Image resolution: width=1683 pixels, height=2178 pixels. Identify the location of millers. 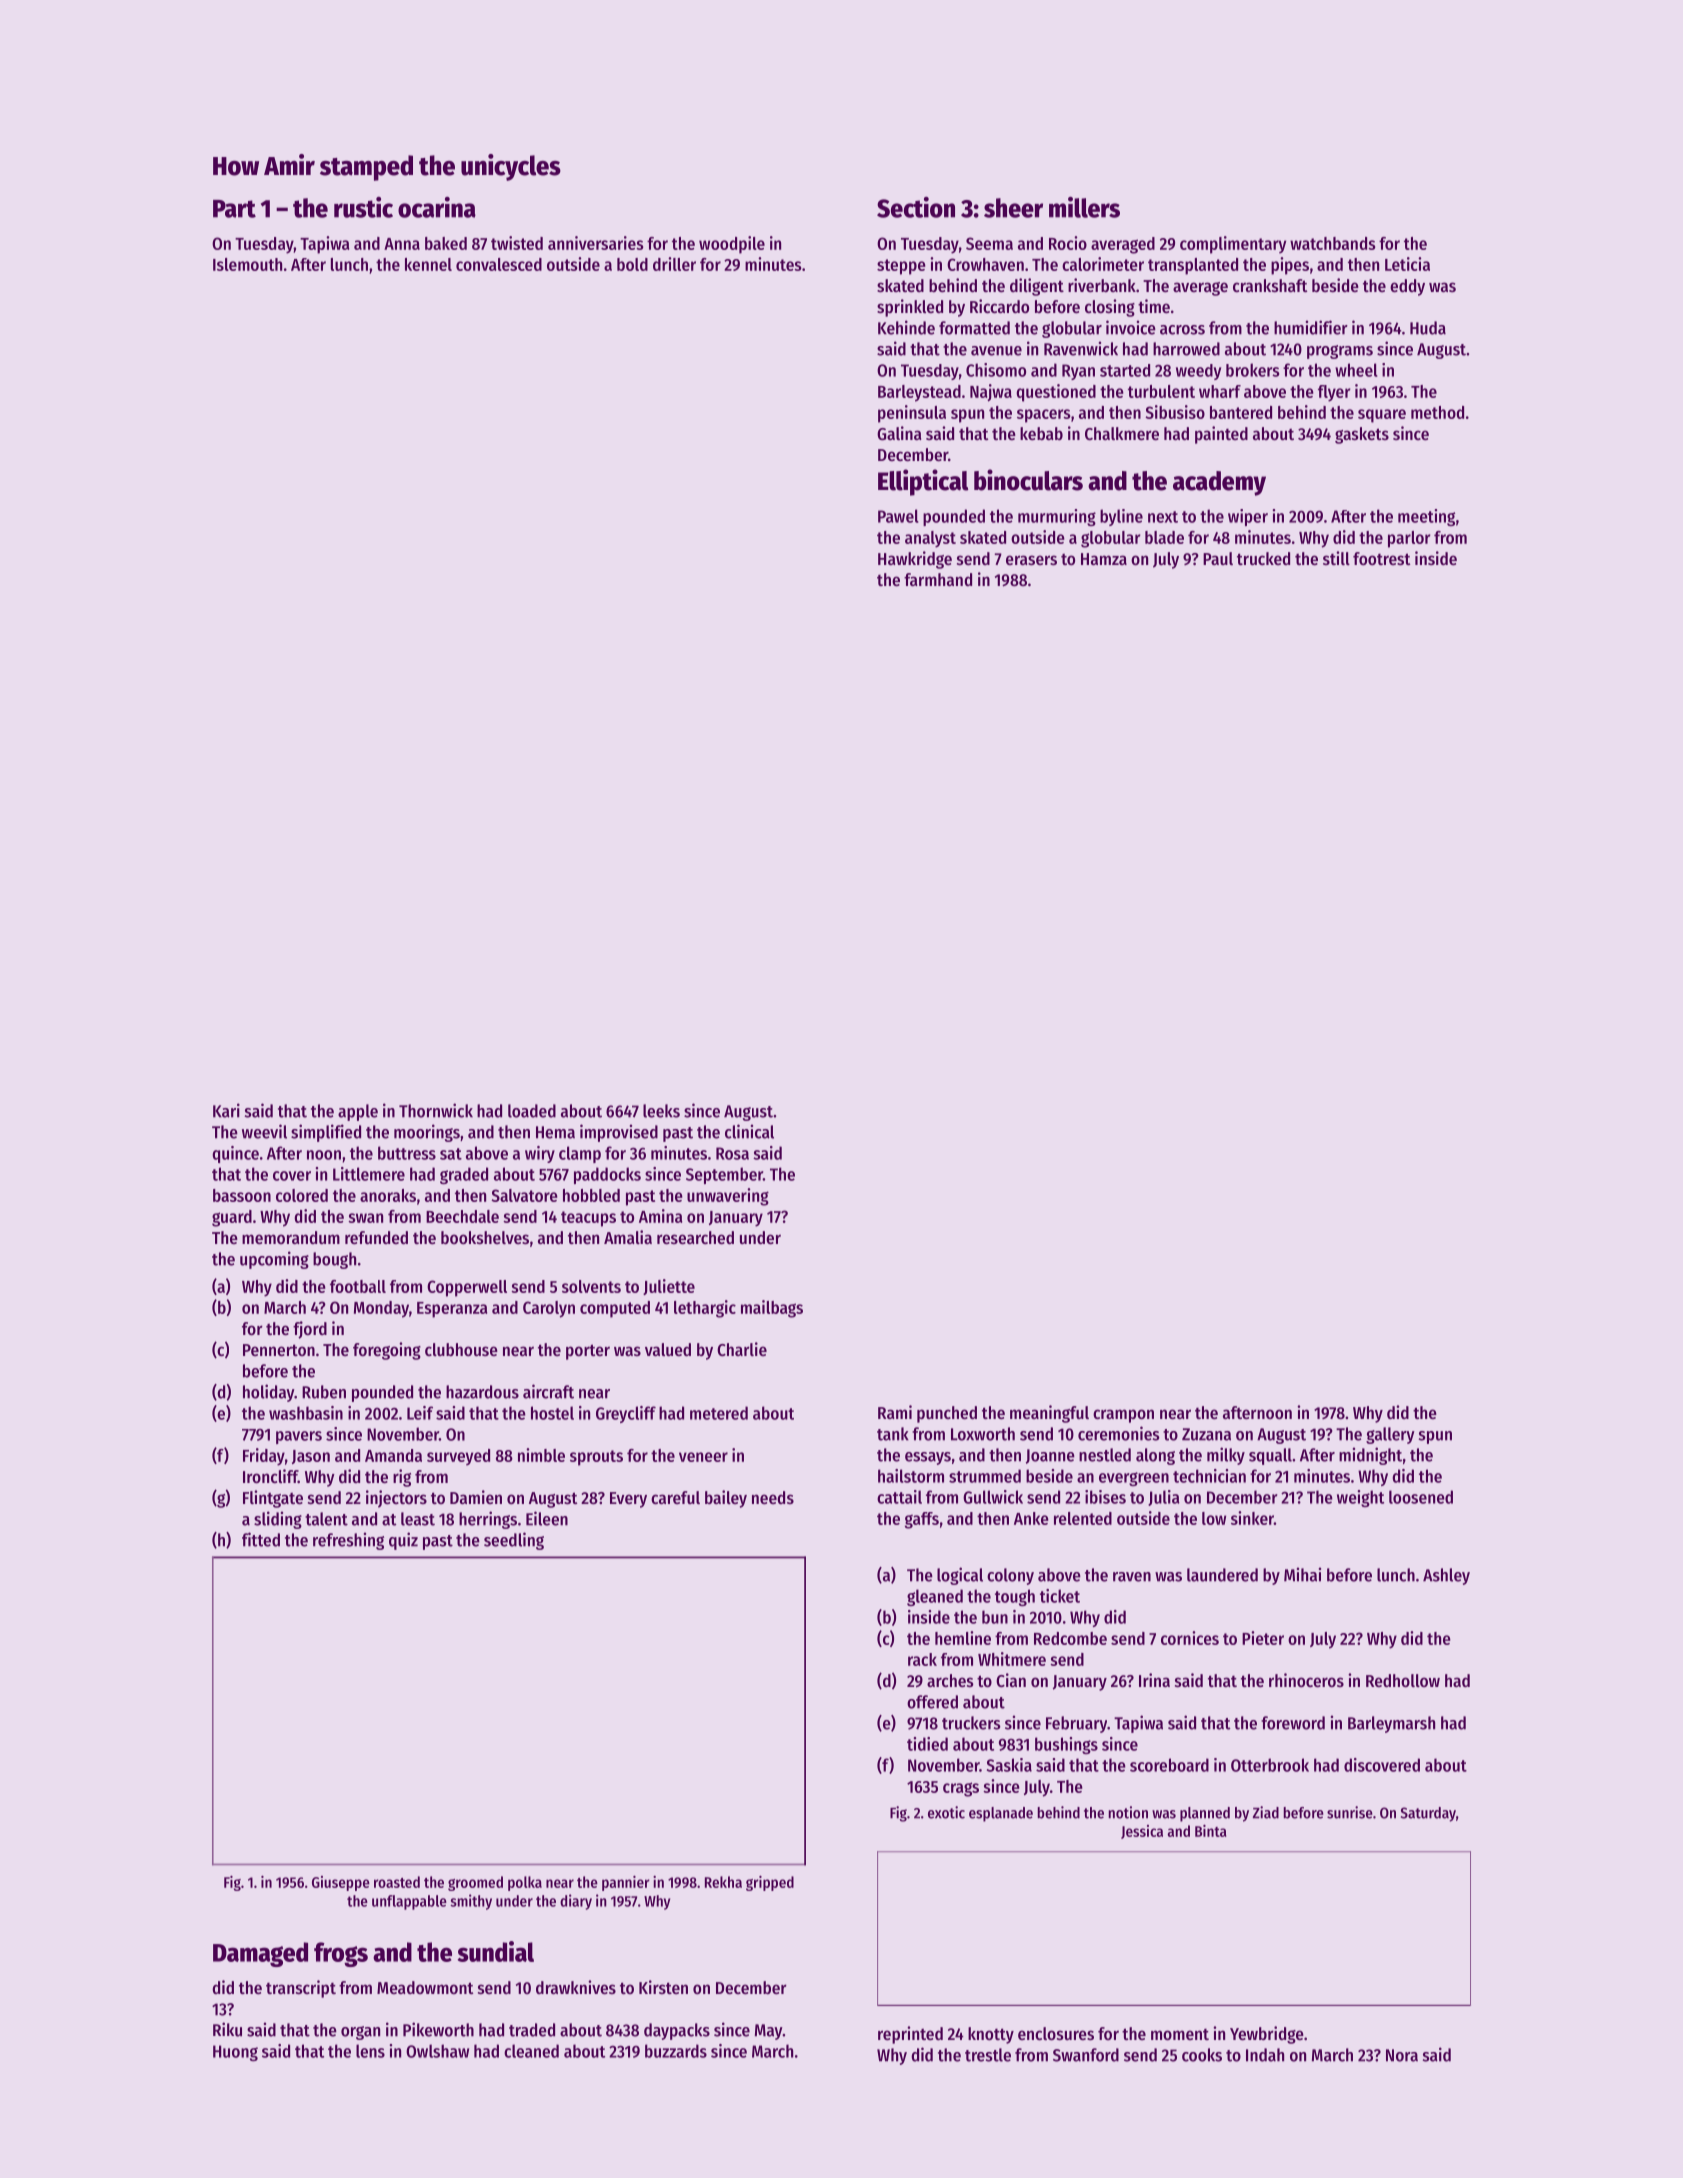
(1084, 207).
